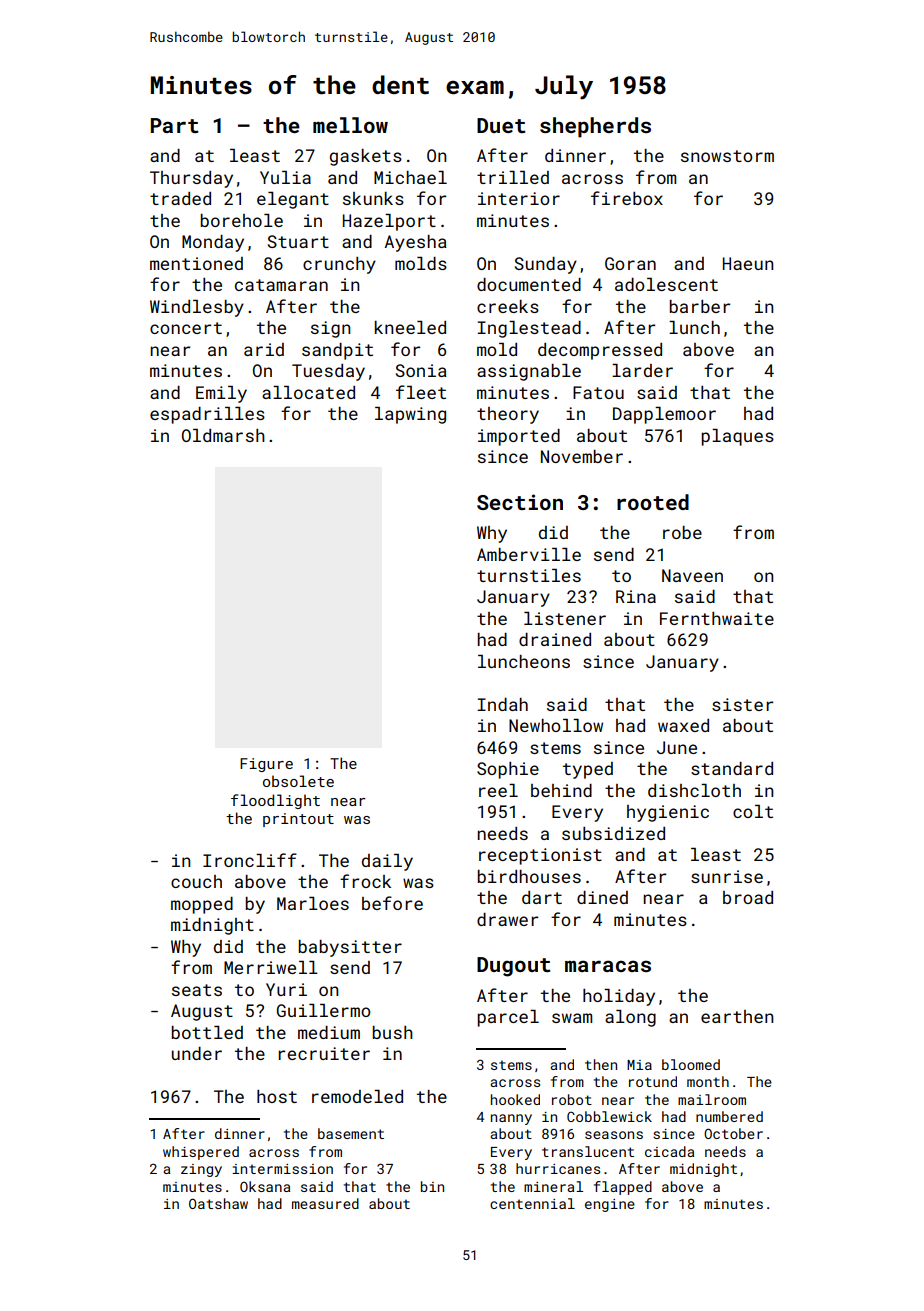 The width and height of the page is (924, 1311). What do you see at coordinates (387, 862) in the page?
I see `daily` at bounding box center [387, 862].
